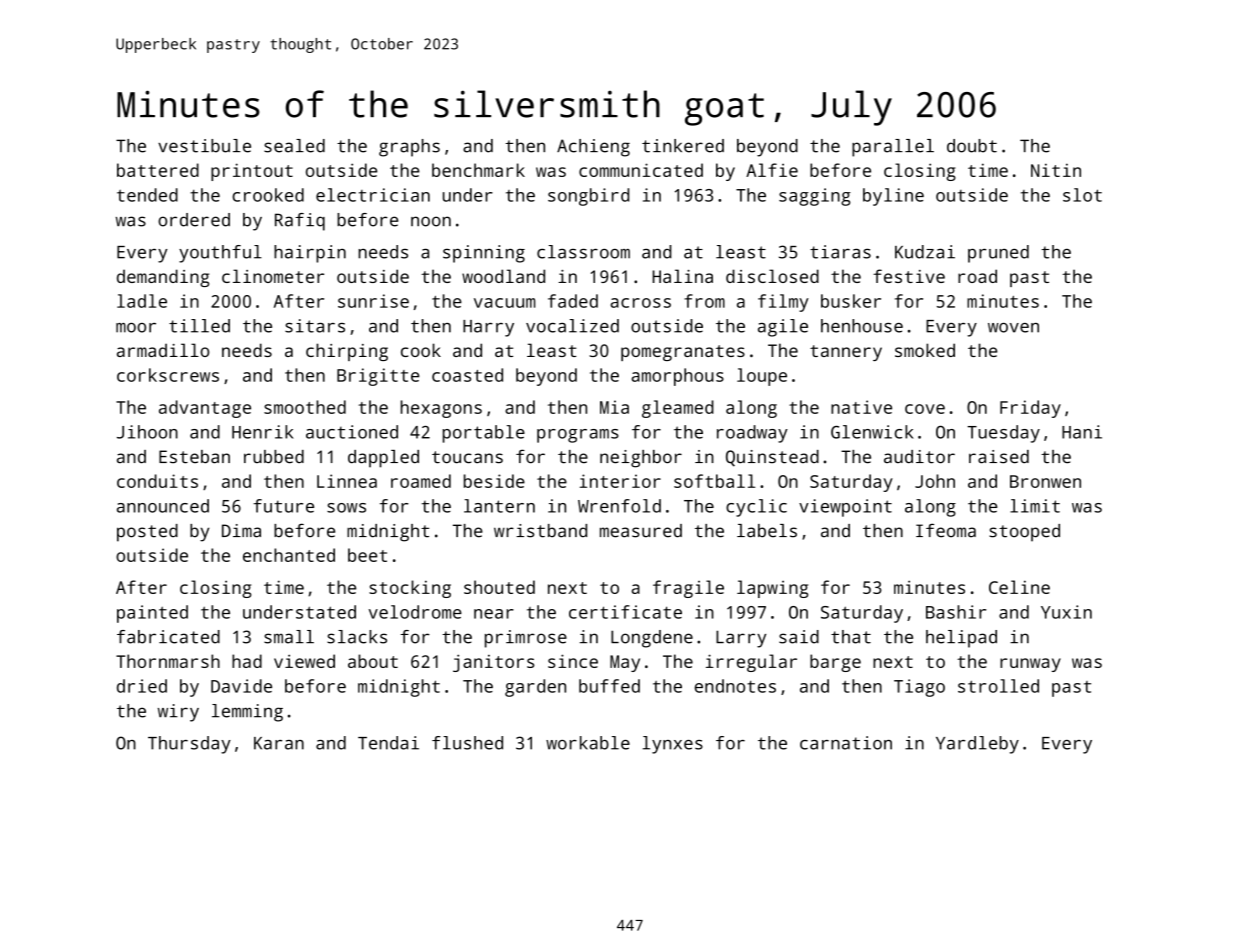 This screenshot has width=1233, height=952. Describe the element at coordinates (935, 481) in the screenshot. I see `John` at that location.
